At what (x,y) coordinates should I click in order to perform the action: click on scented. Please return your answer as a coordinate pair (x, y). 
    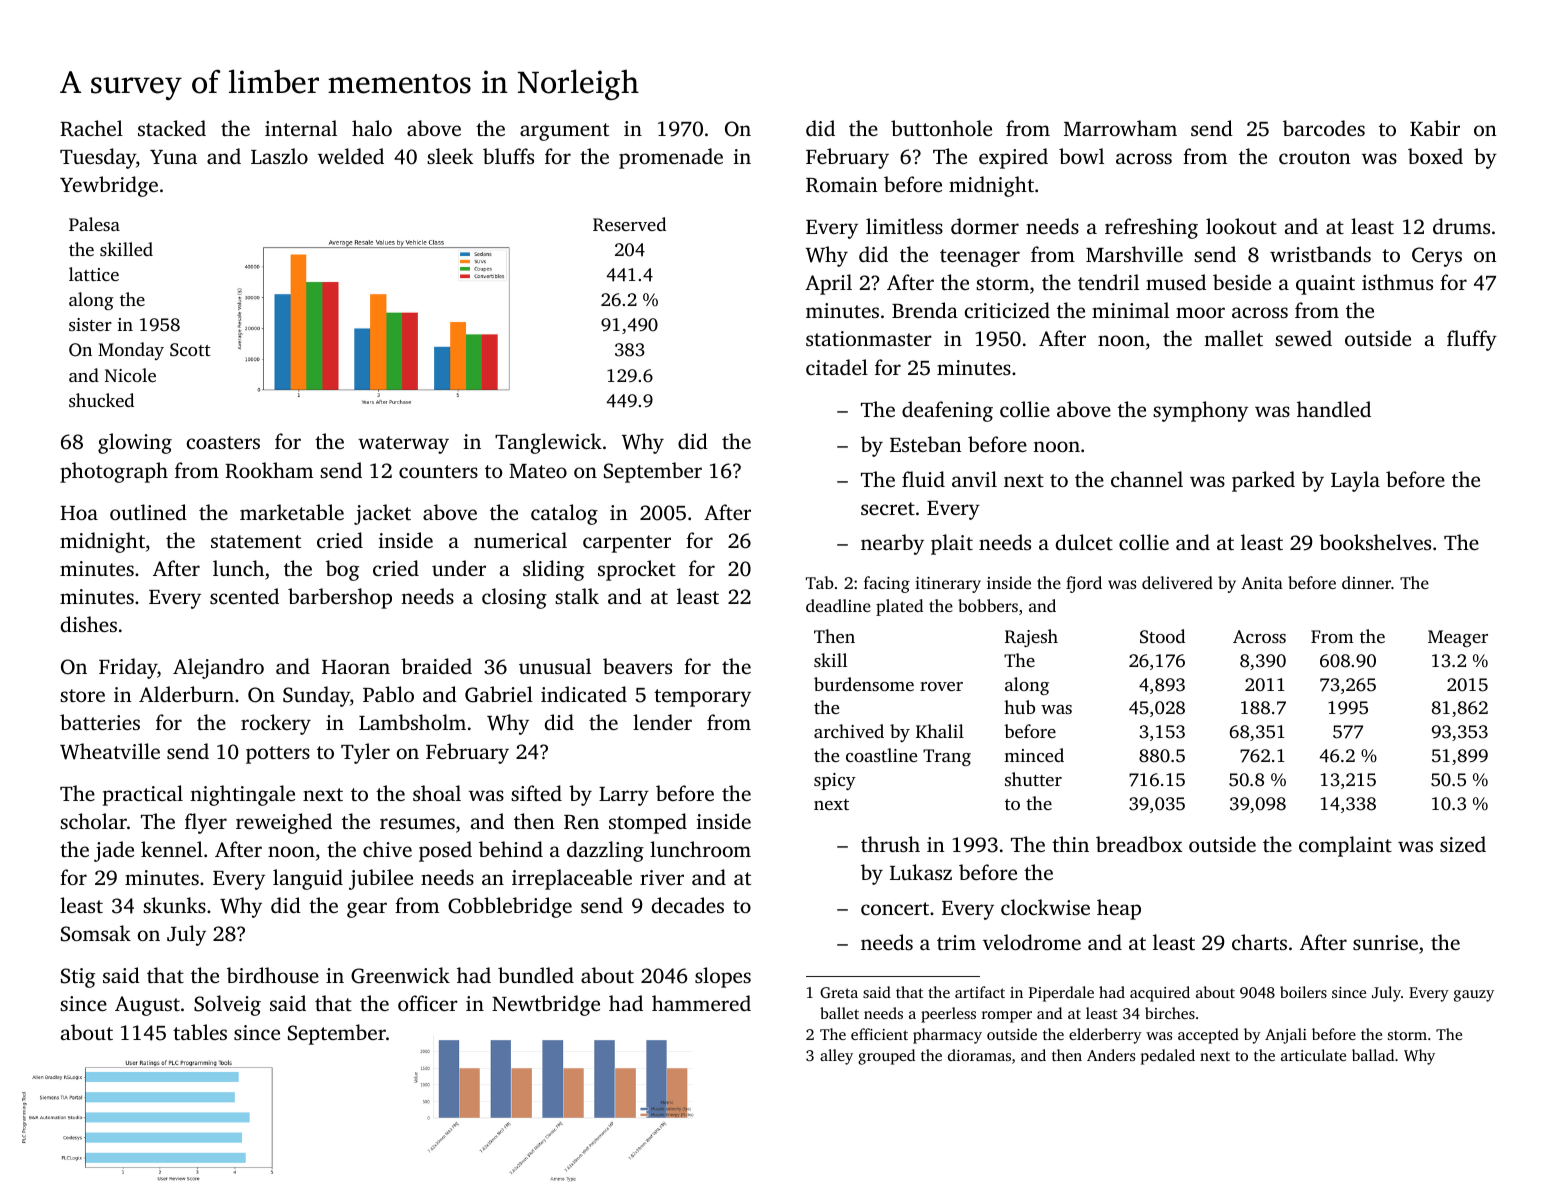
    Looking at the image, I should click on (244, 596).
